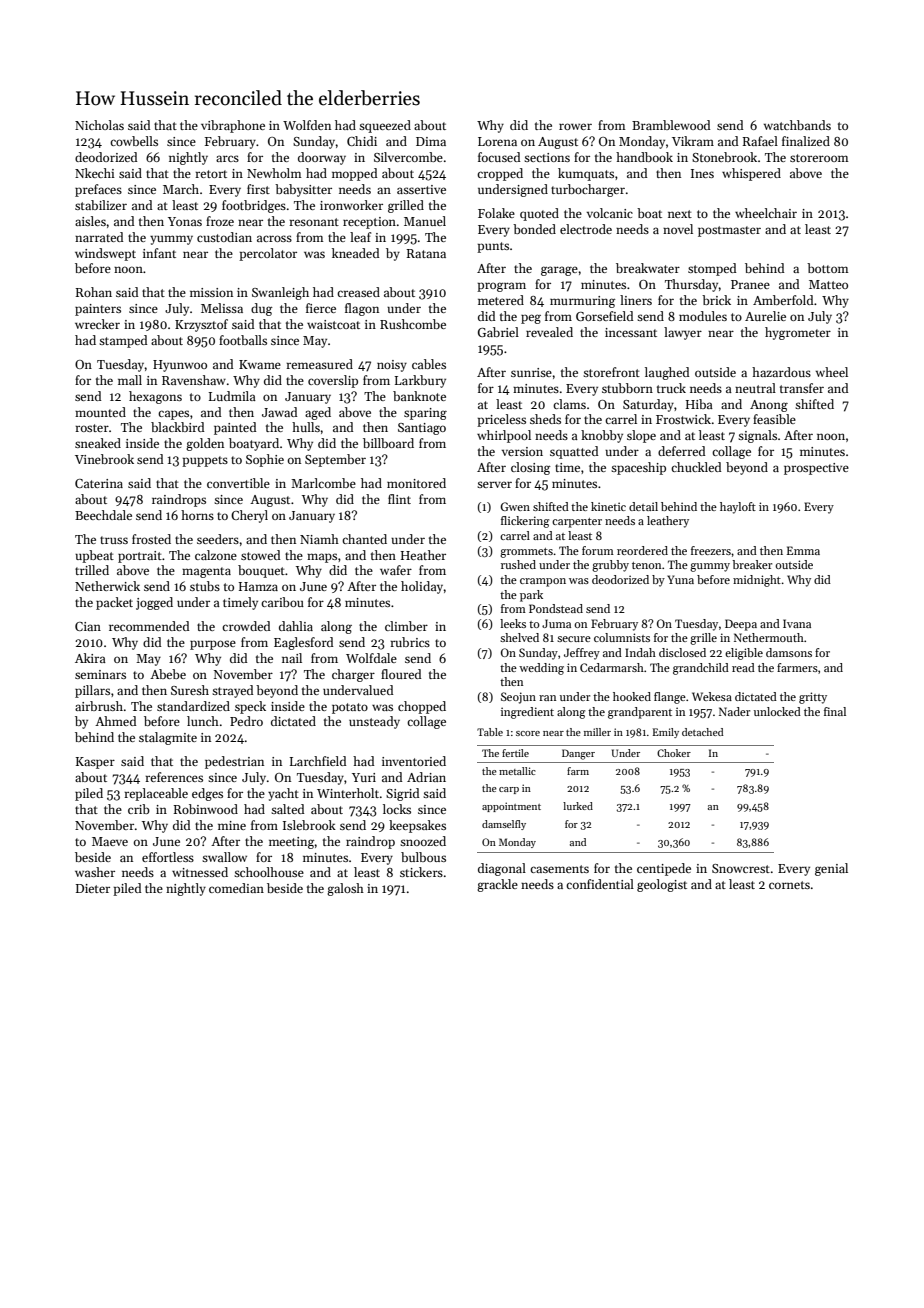  What do you see at coordinates (274, 173) in the screenshot?
I see `Newholm` at bounding box center [274, 173].
